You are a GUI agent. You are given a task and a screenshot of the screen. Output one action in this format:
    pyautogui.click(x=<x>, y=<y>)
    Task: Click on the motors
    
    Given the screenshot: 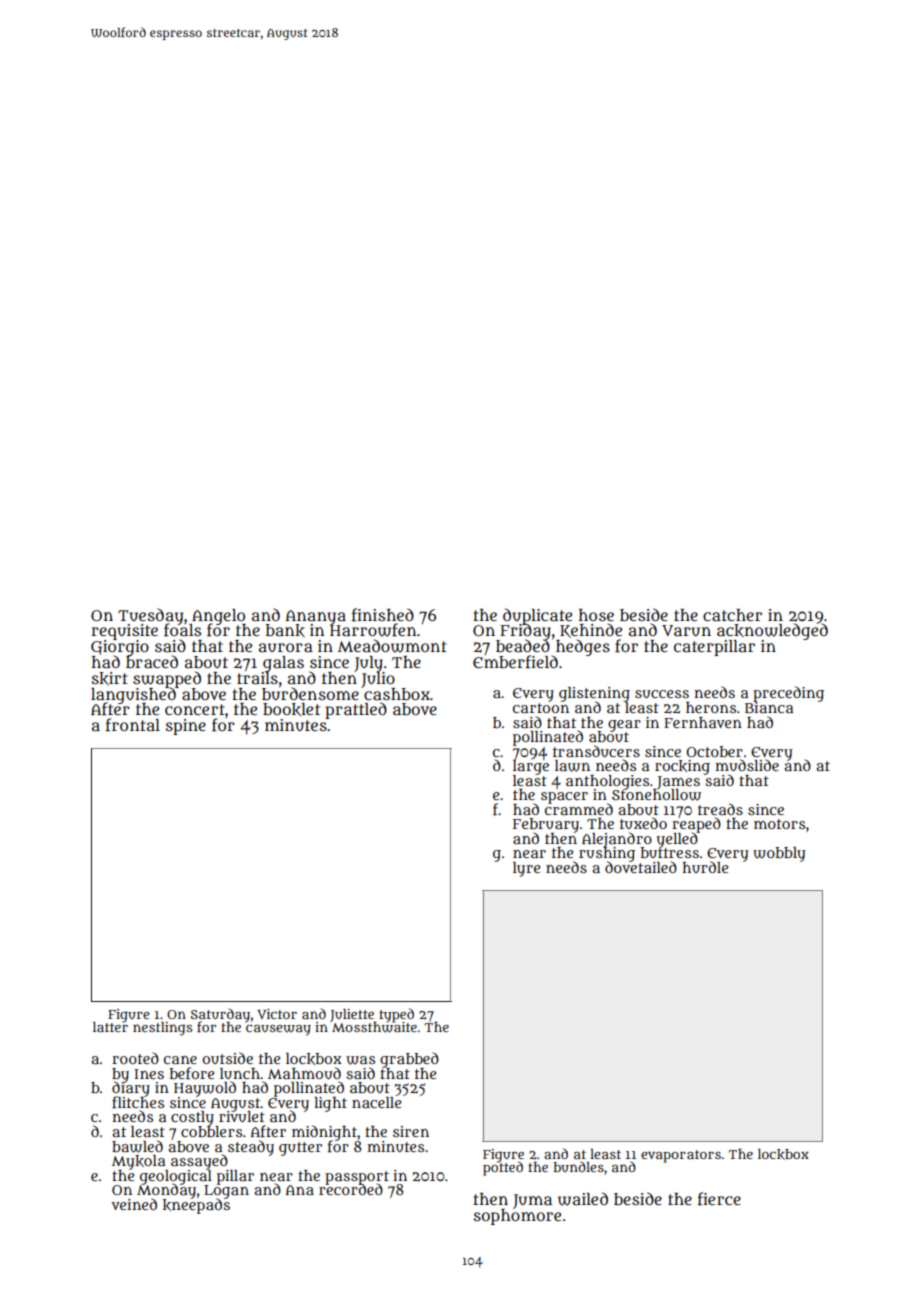 What is the action you would take?
    pyautogui.click(x=779, y=824)
